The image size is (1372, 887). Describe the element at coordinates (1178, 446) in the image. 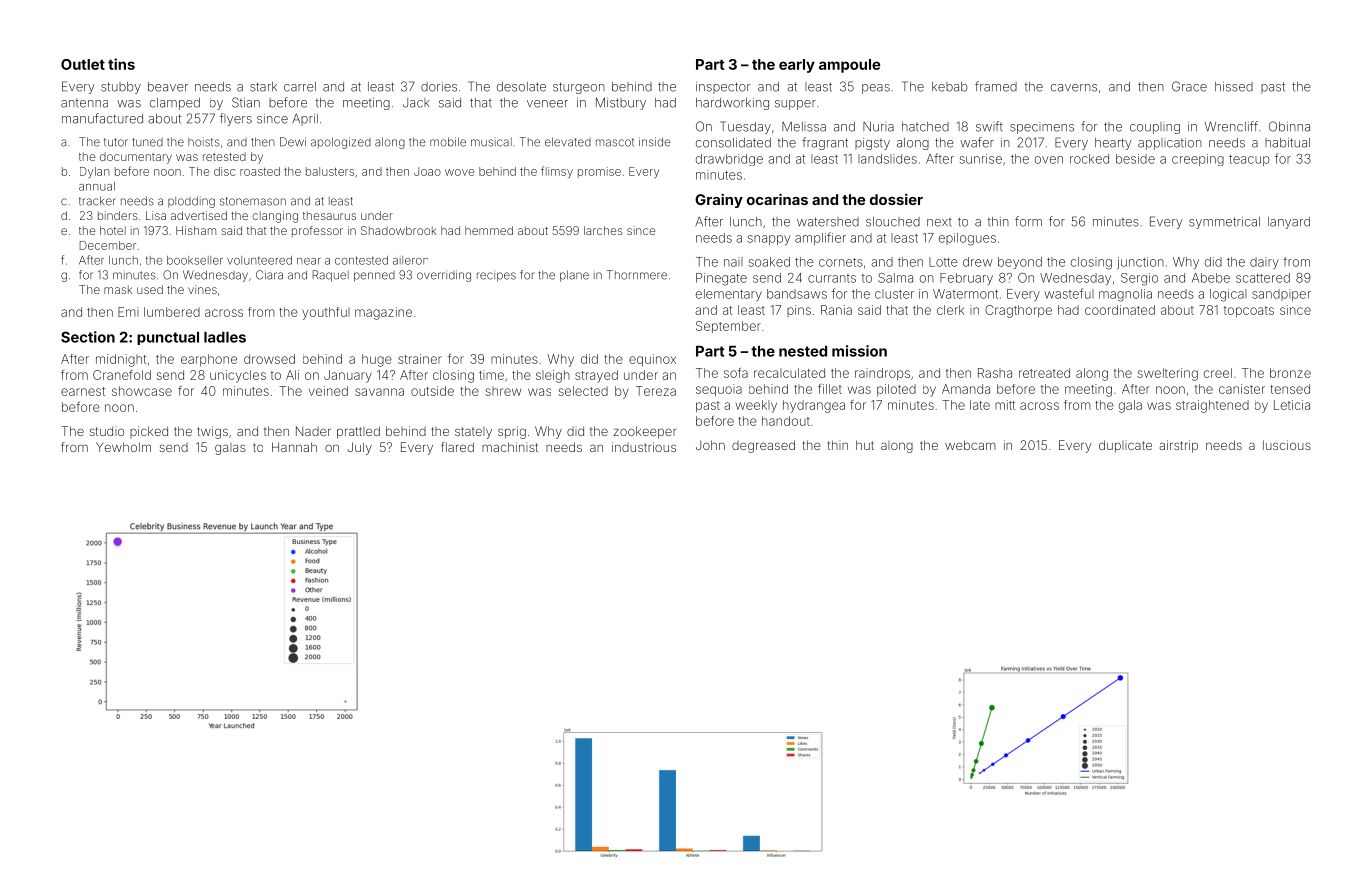

I see `airstrip` at that location.
